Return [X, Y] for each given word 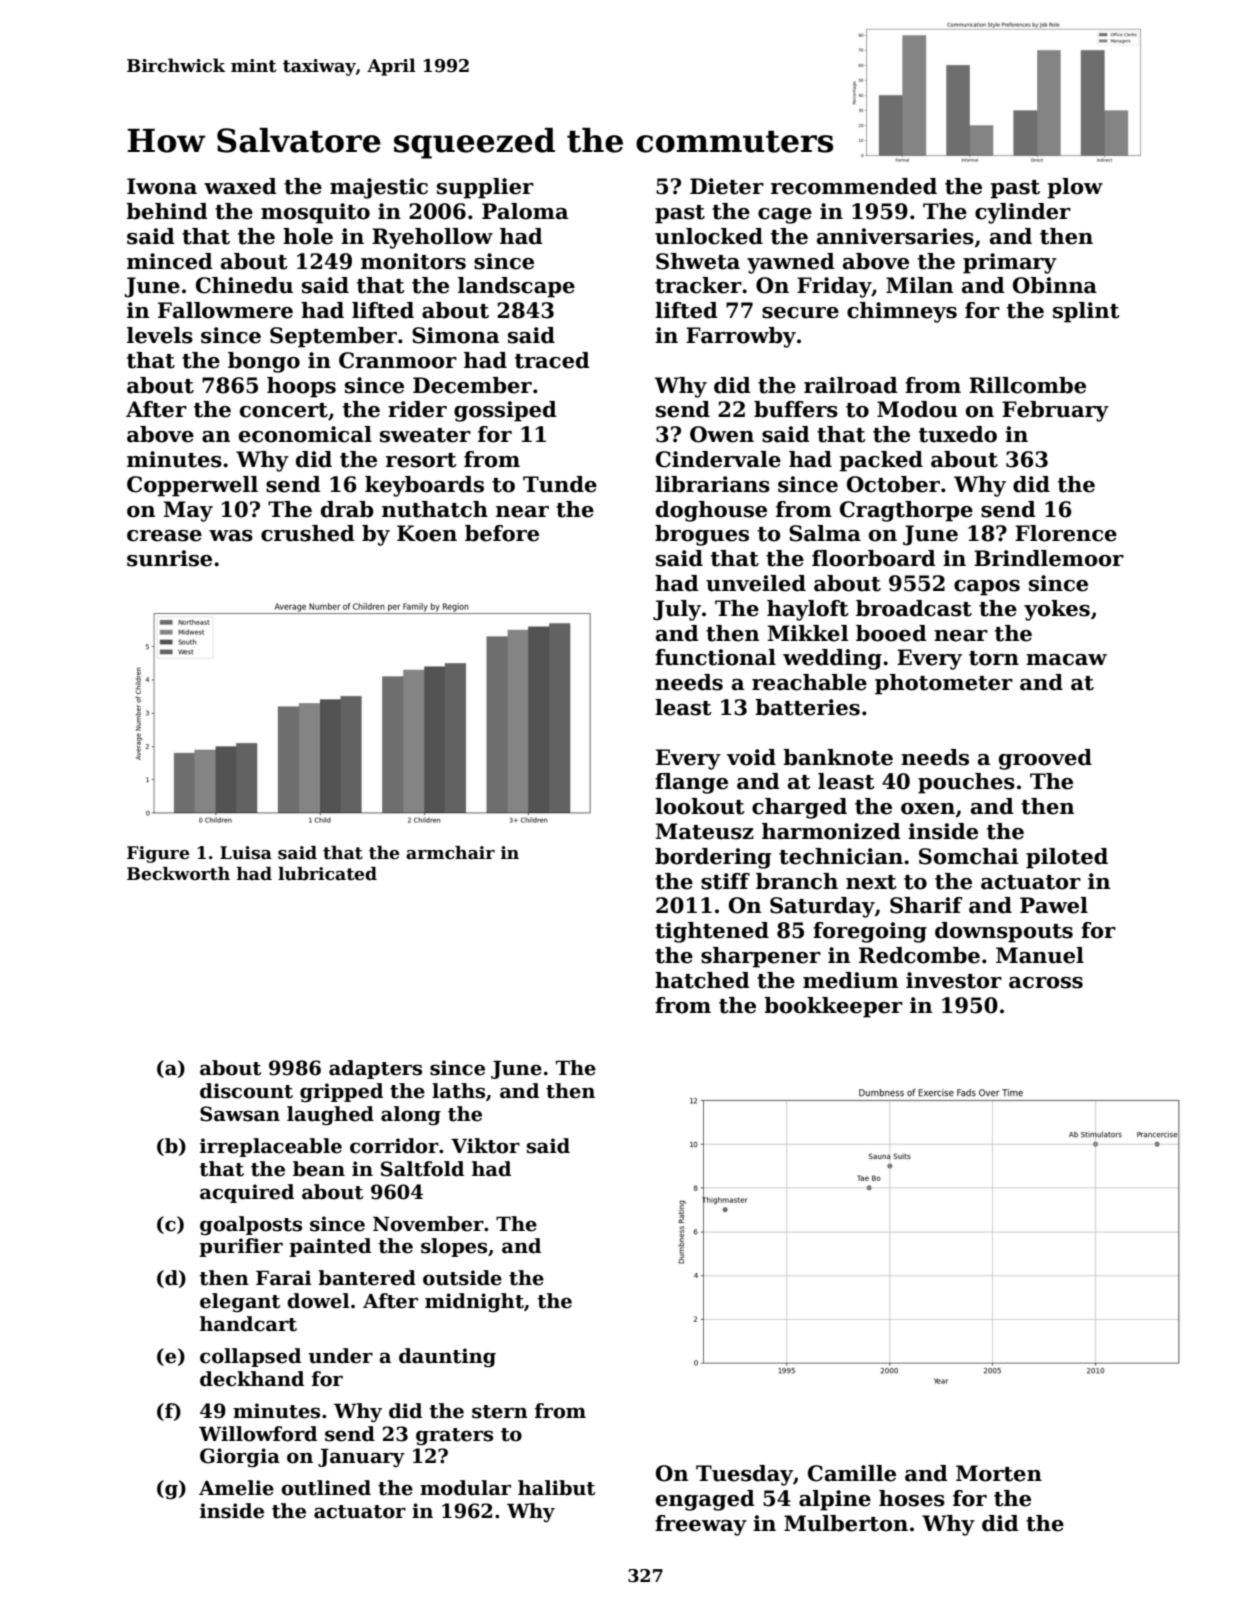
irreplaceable [271, 1147]
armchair [450, 853]
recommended [854, 186]
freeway [701, 1525]
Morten [999, 1473]
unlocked [709, 236]
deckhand [252, 1379]
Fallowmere [225, 310]
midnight [474, 1302]
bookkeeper [833, 1007]
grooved [1045, 759]
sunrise [169, 558]
